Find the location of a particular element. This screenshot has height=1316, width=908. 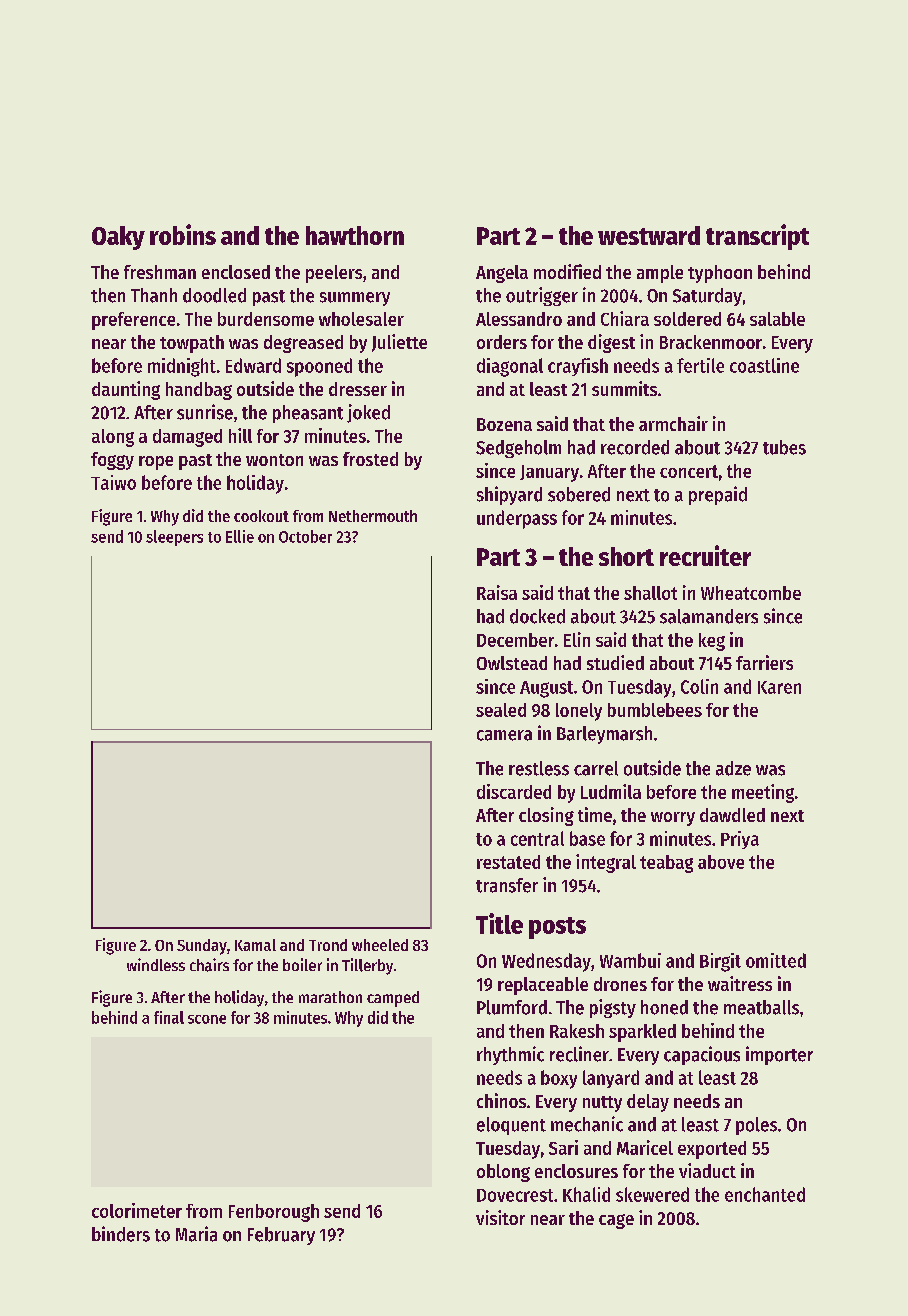

importer is located at coordinates (779, 1055).
